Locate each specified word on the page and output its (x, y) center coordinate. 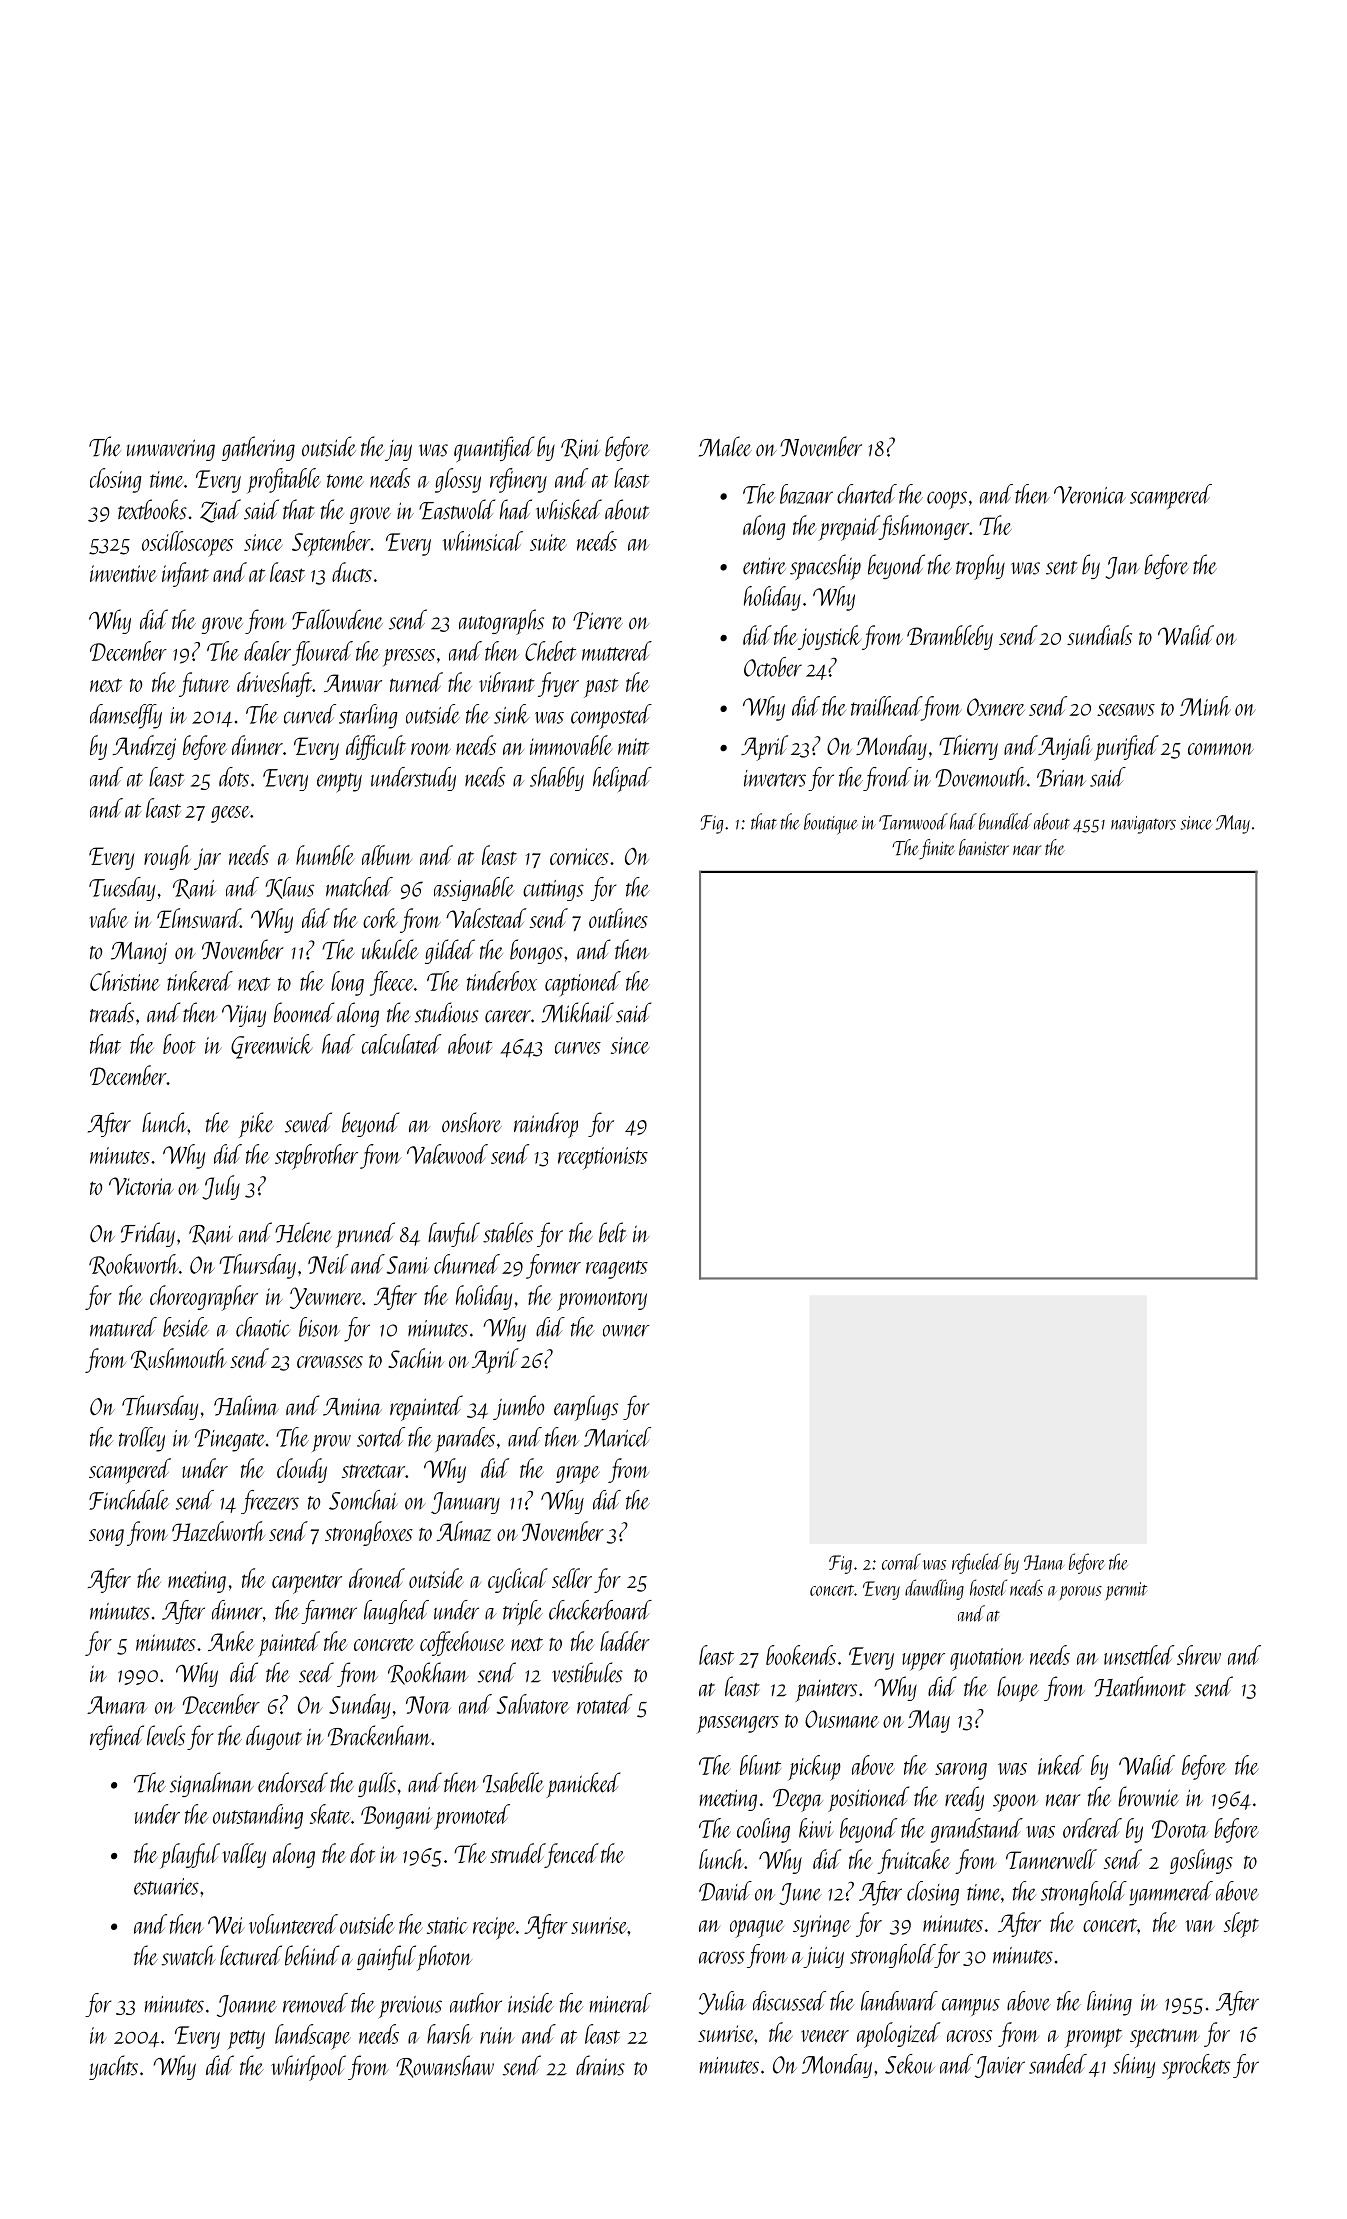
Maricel (617, 1437)
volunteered (293, 1924)
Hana (1044, 1562)
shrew (1199, 1655)
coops (947, 500)
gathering (258, 448)
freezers (270, 1502)
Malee (725, 446)
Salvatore (533, 1704)
